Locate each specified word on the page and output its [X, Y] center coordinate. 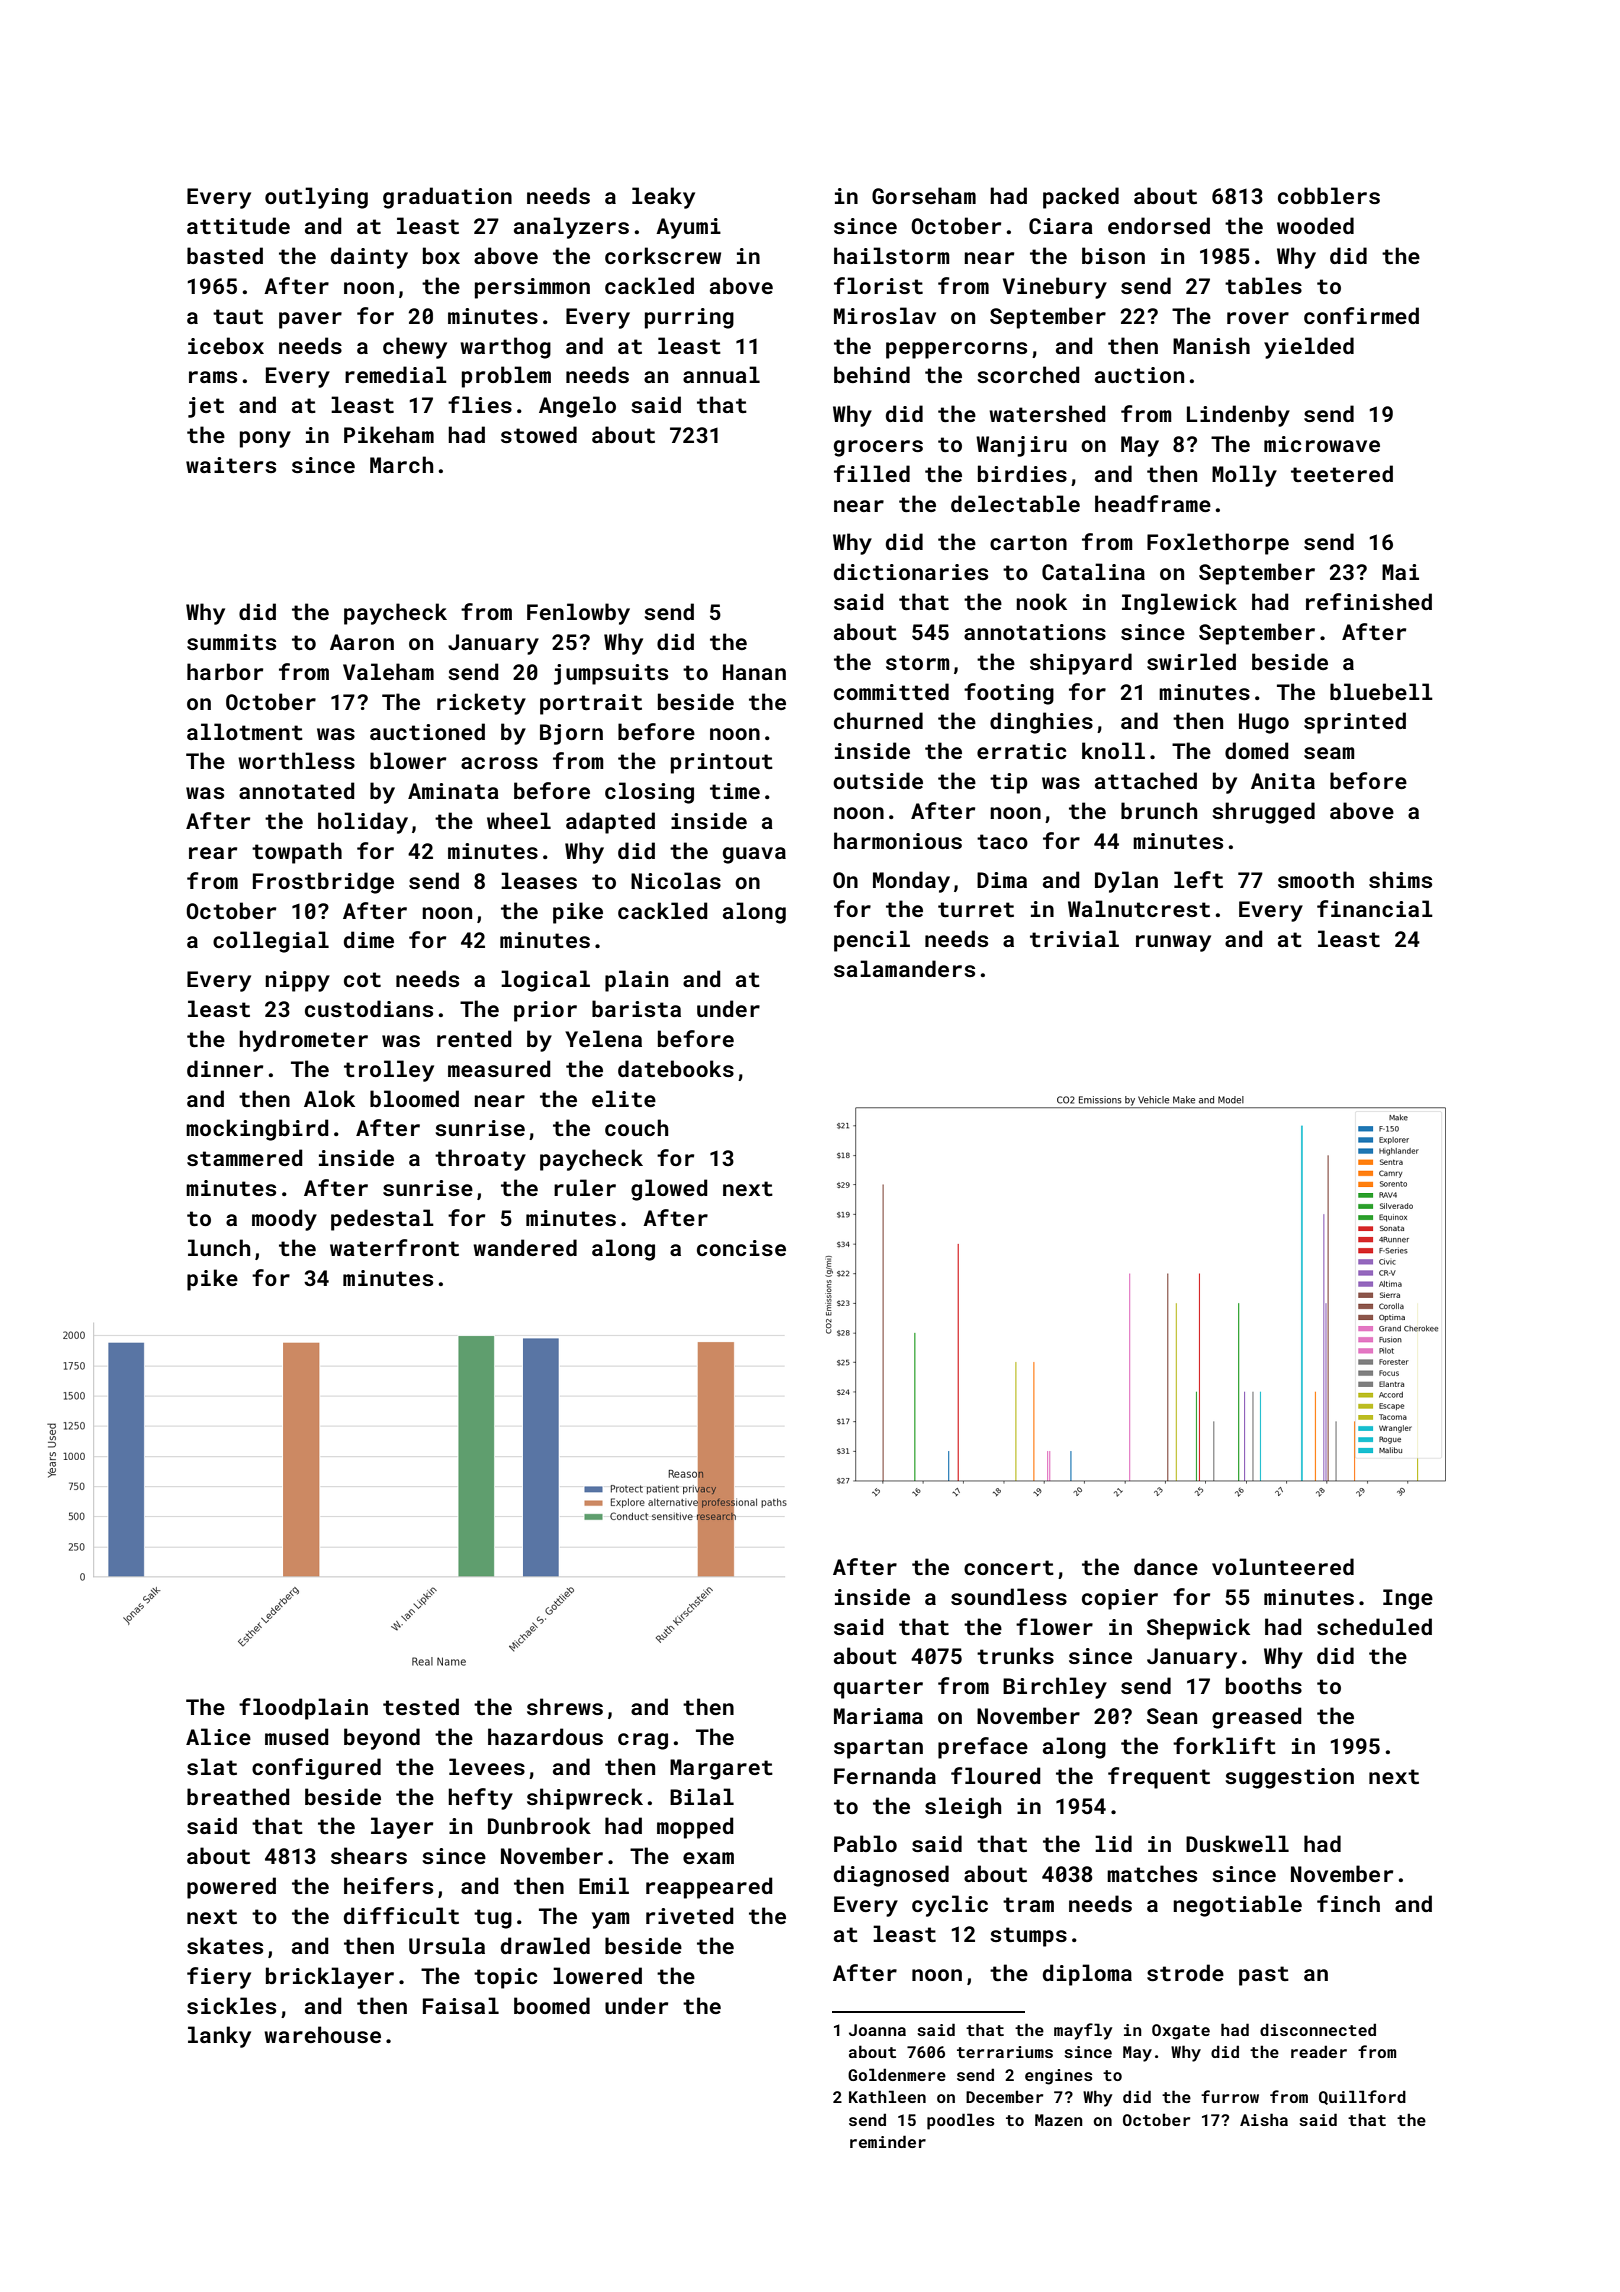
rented [474, 1038]
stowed [539, 434]
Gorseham [924, 195]
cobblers [1329, 195]
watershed [1047, 413]
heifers [388, 1885]
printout [722, 763]
